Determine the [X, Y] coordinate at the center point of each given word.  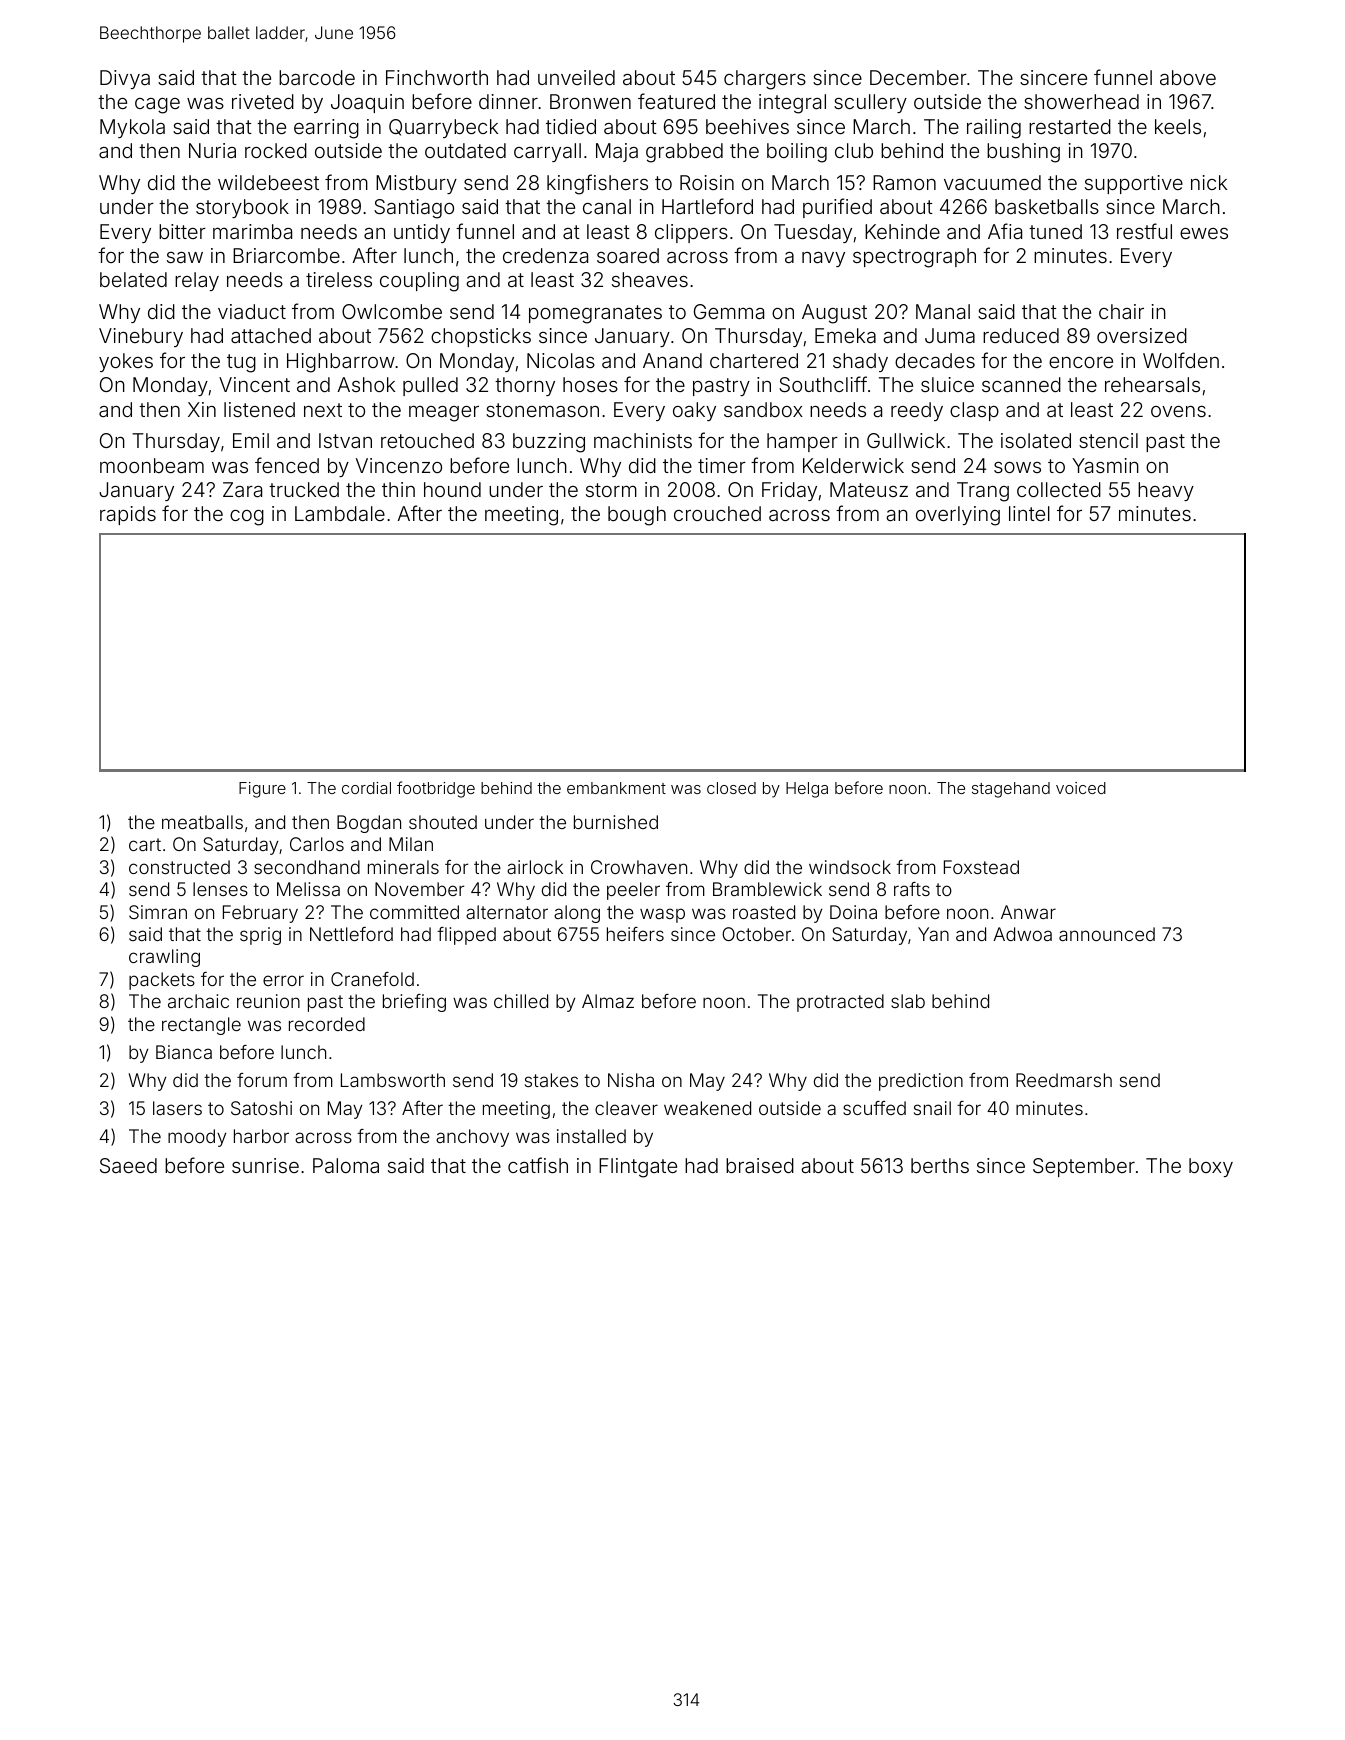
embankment [616, 788]
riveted [263, 101]
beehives [747, 126]
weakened [707, 1108]
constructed [179, 867]
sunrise [265, 1165]
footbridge [436, 789]
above [1188, 77]
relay [197, 281]
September [1084, 1167]
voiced [1081, 788]
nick [1209, 182]
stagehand [1011, 790]
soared [628, 255]
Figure [262, 790]
